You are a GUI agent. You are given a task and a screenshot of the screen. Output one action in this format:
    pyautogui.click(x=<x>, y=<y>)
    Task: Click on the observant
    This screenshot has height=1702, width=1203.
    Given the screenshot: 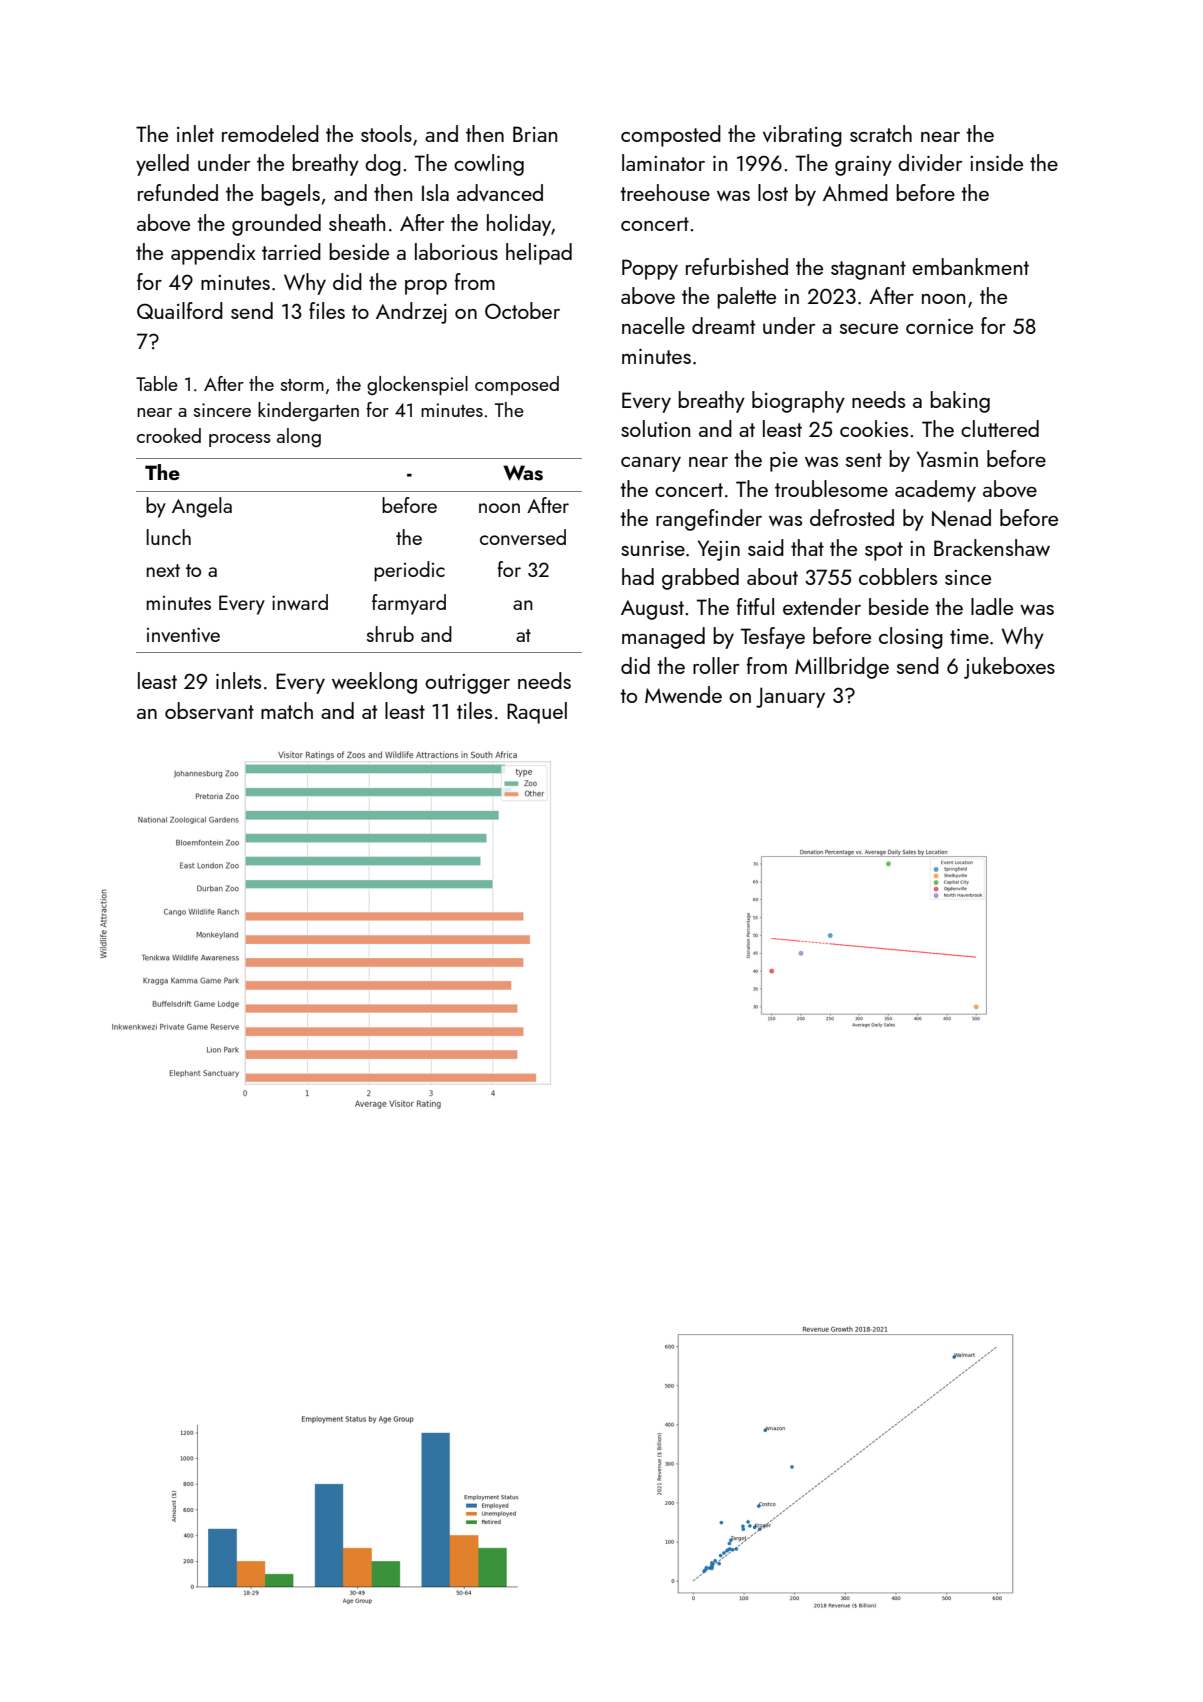 What is the action you would take?
    pyautogui.click(x=209, y=710)
